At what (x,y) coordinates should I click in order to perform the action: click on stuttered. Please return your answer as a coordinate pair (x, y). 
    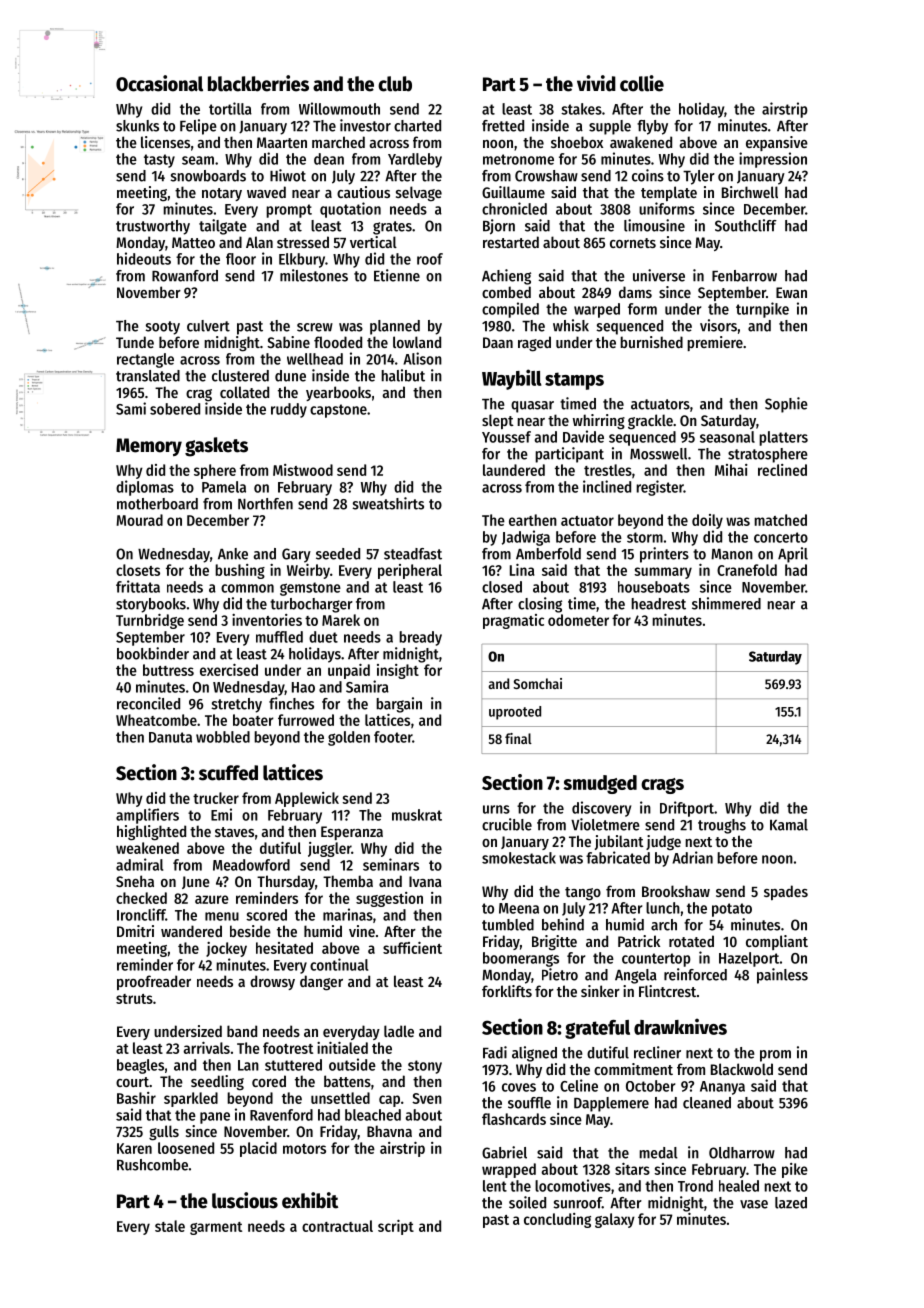
    Looking at the image, I should click on (293, 1065).
